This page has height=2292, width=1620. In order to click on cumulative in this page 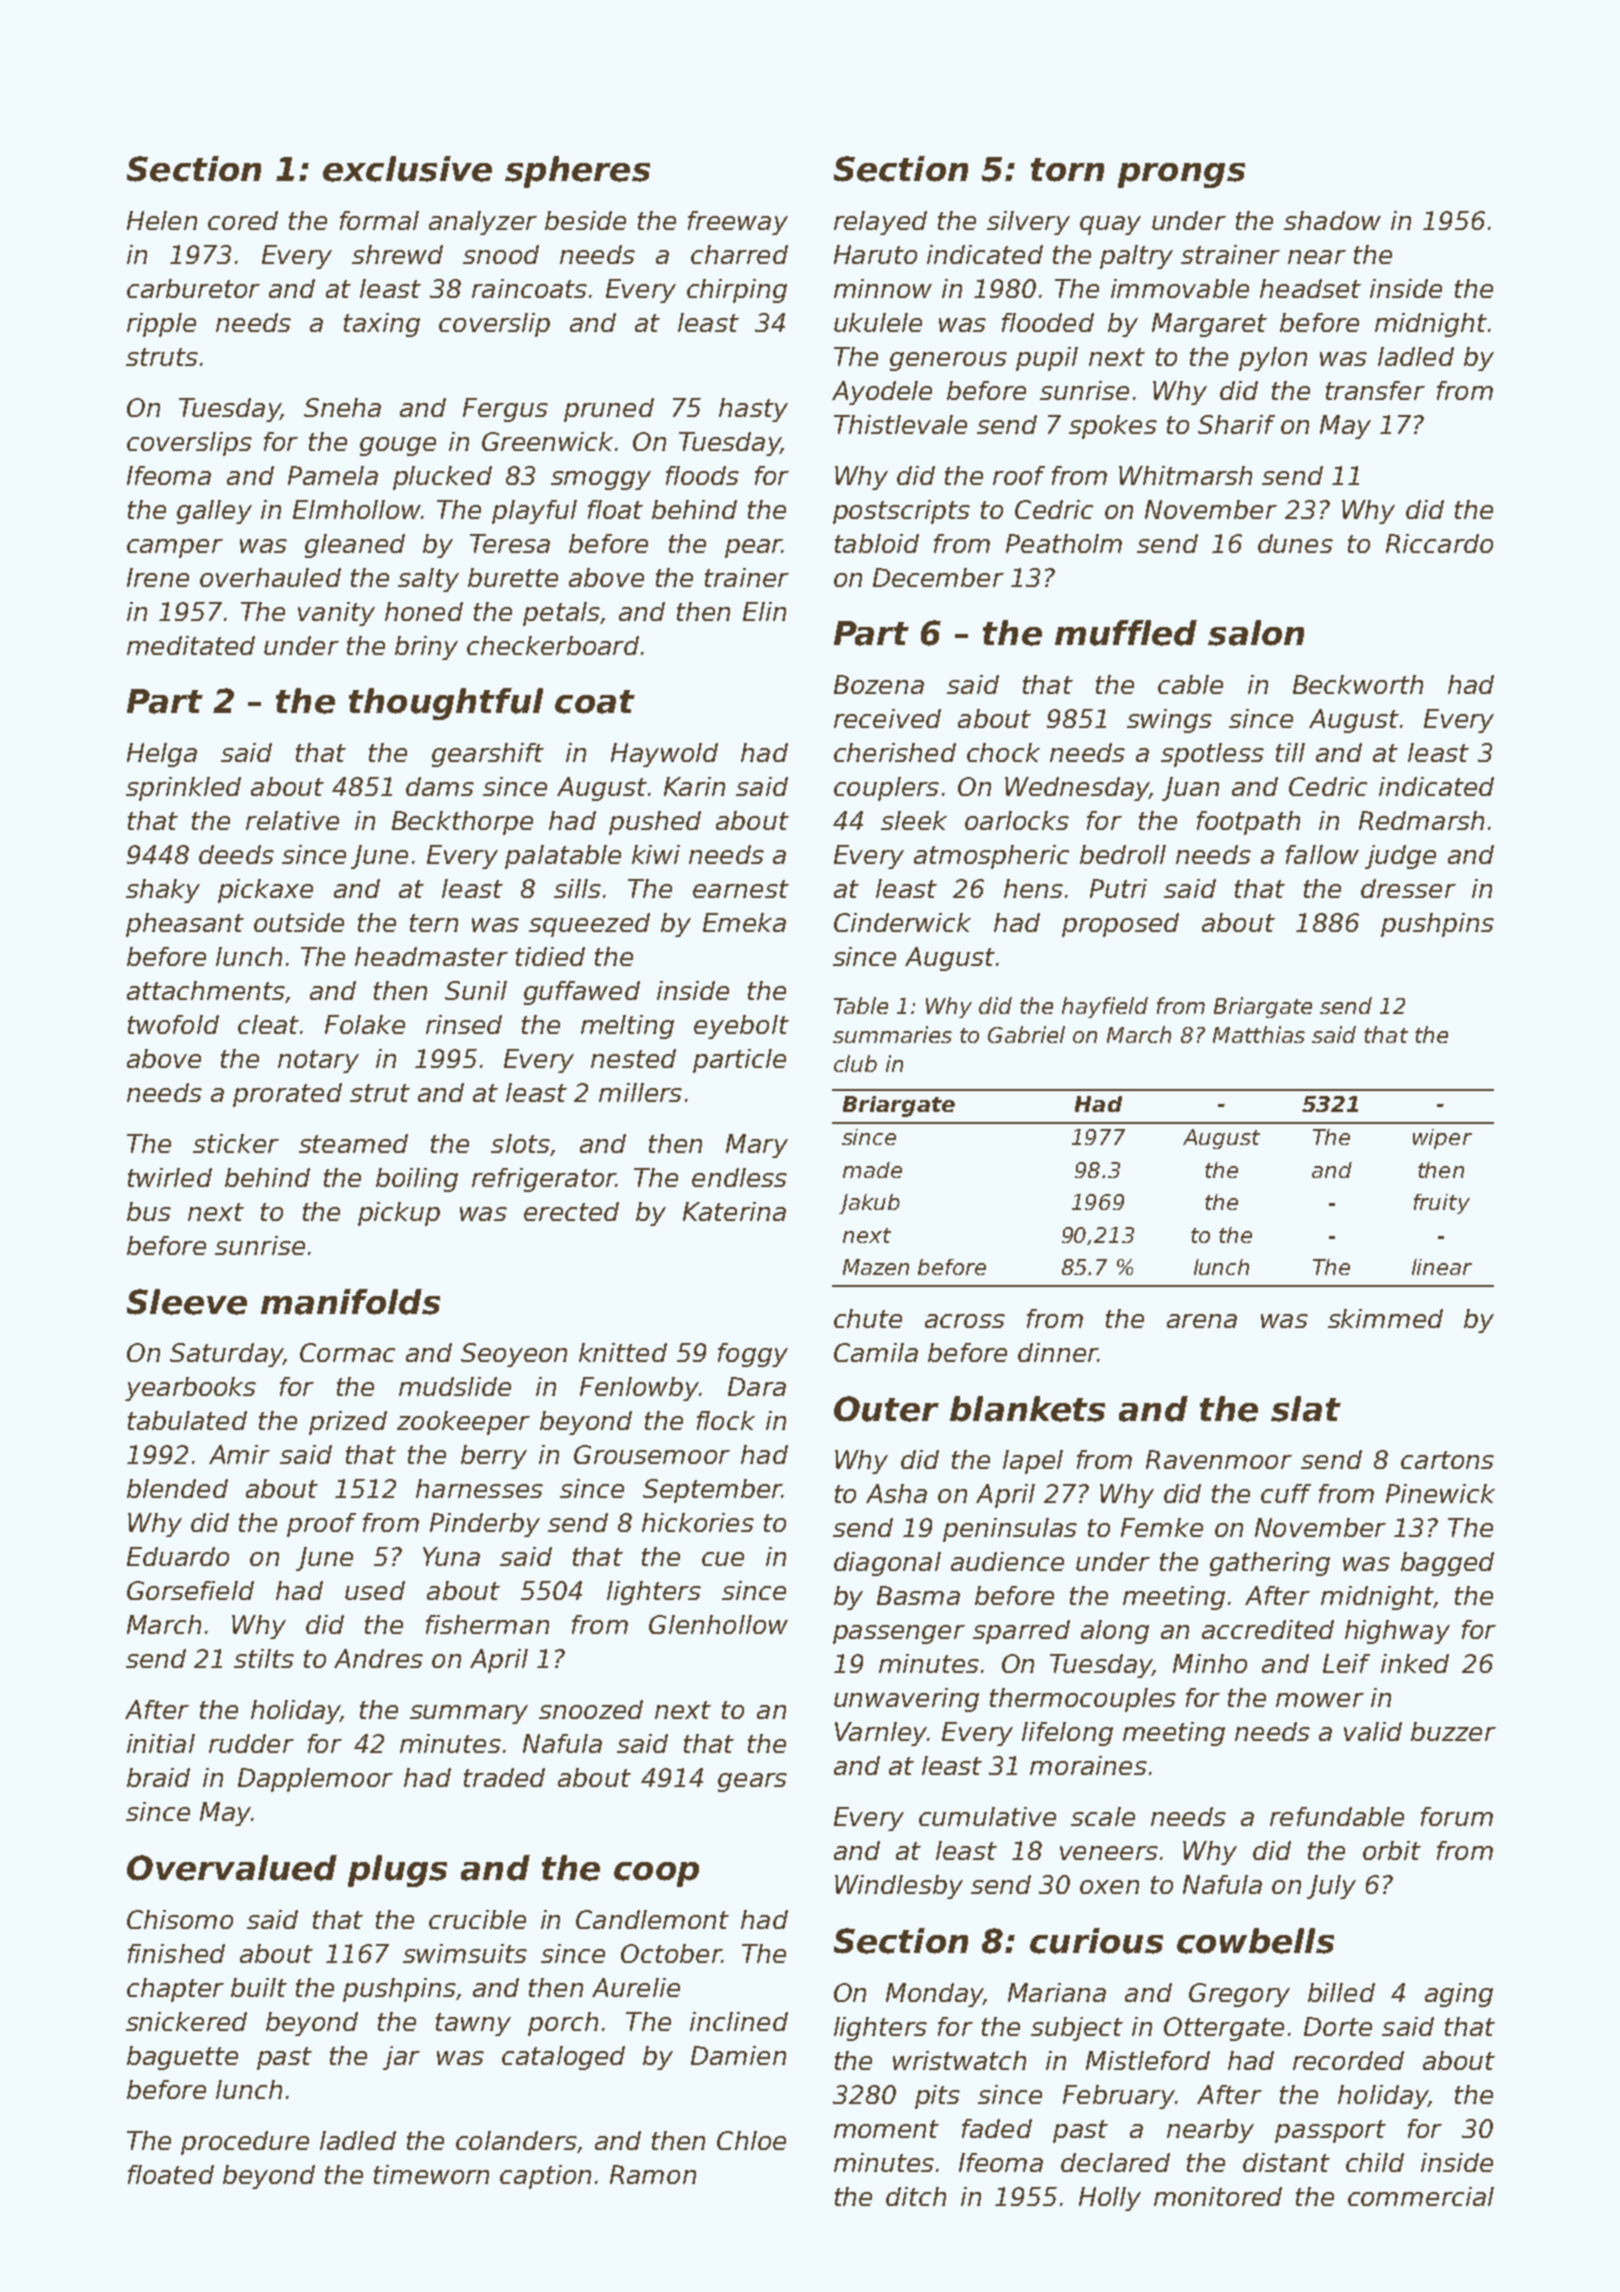, I will do `click(987, 1816)`.
